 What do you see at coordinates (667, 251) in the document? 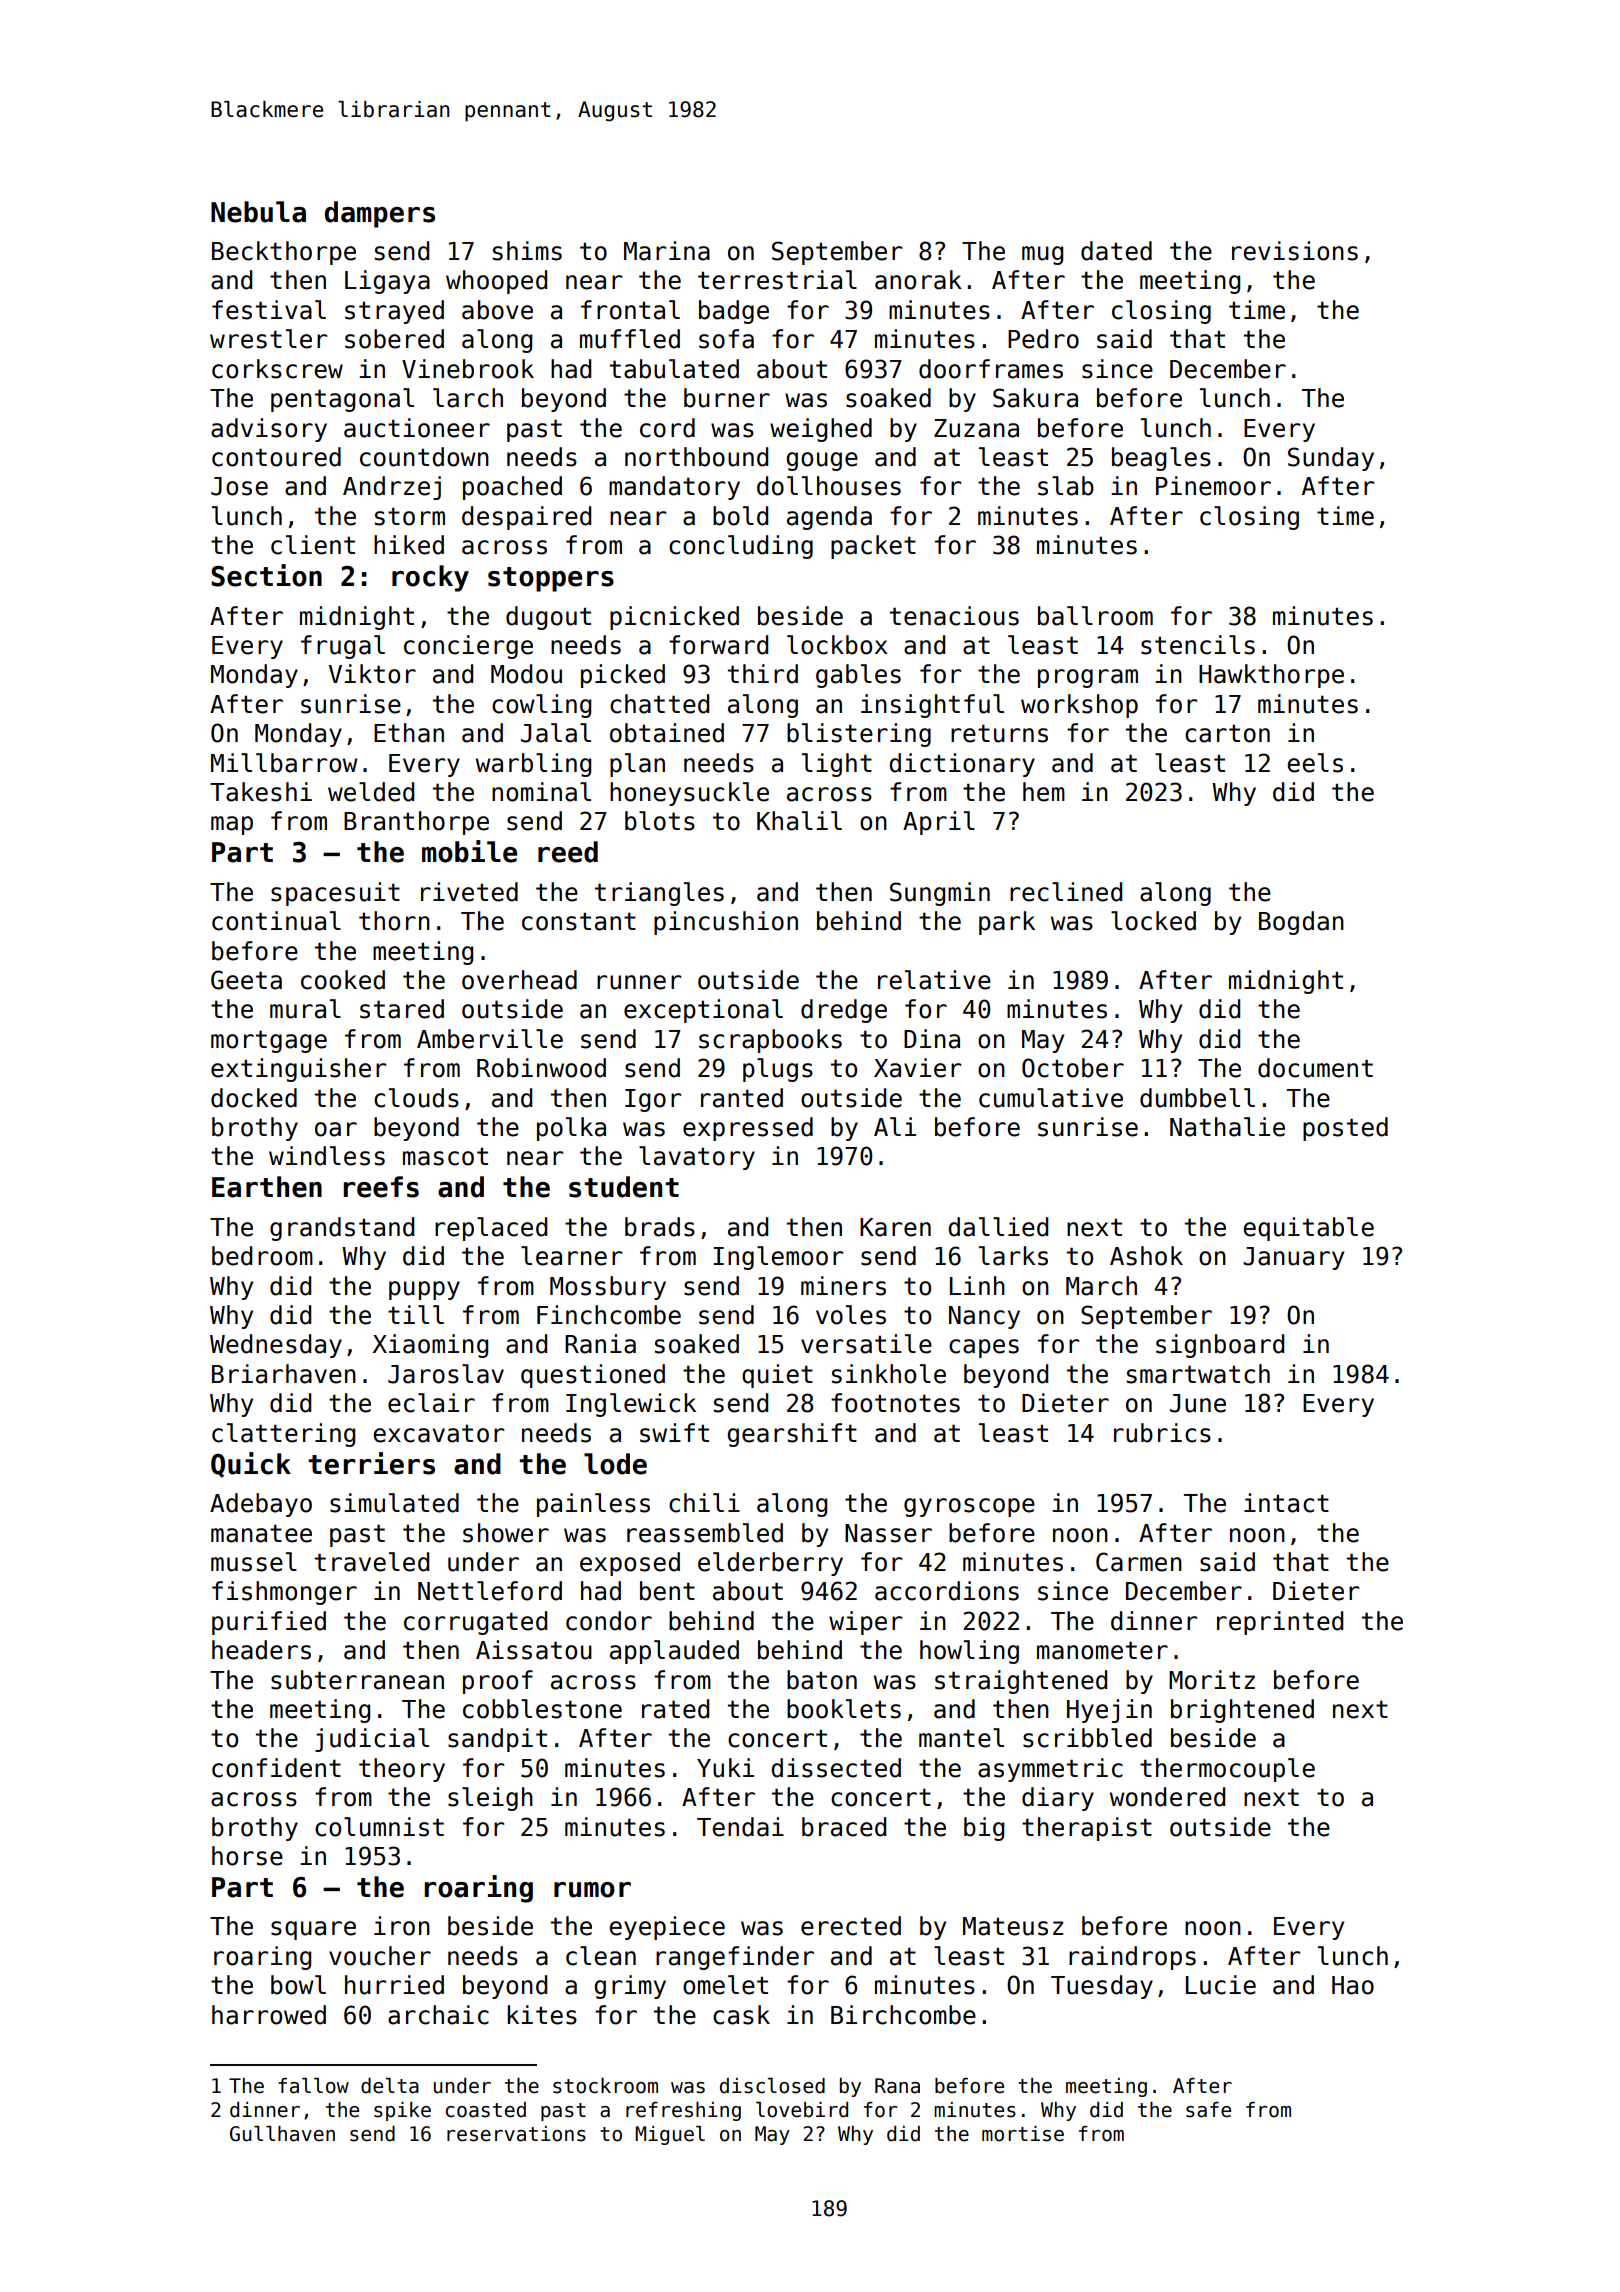
I see `Marina` at bounding box center [667, 251].
